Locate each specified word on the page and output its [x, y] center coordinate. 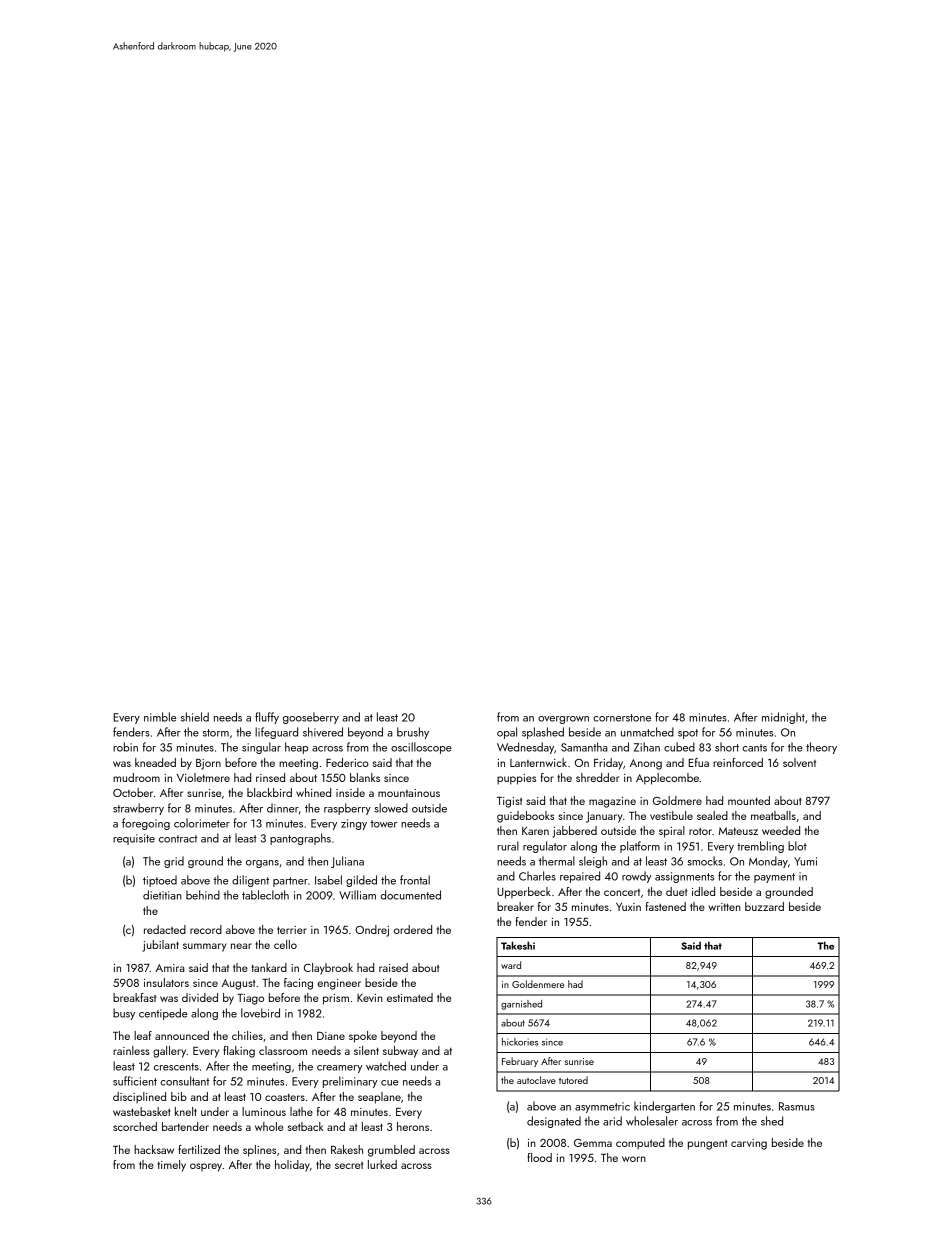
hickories [520, 1042]
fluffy [267, 718]
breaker [515, 906]
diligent [250, 881]
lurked [382, 1164]
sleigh [593, 862]
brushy [413, 733]
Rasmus [797, 1106]
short [727, 747]
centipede [163, 1014]
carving [749, 1144]
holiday [292, 1166]
